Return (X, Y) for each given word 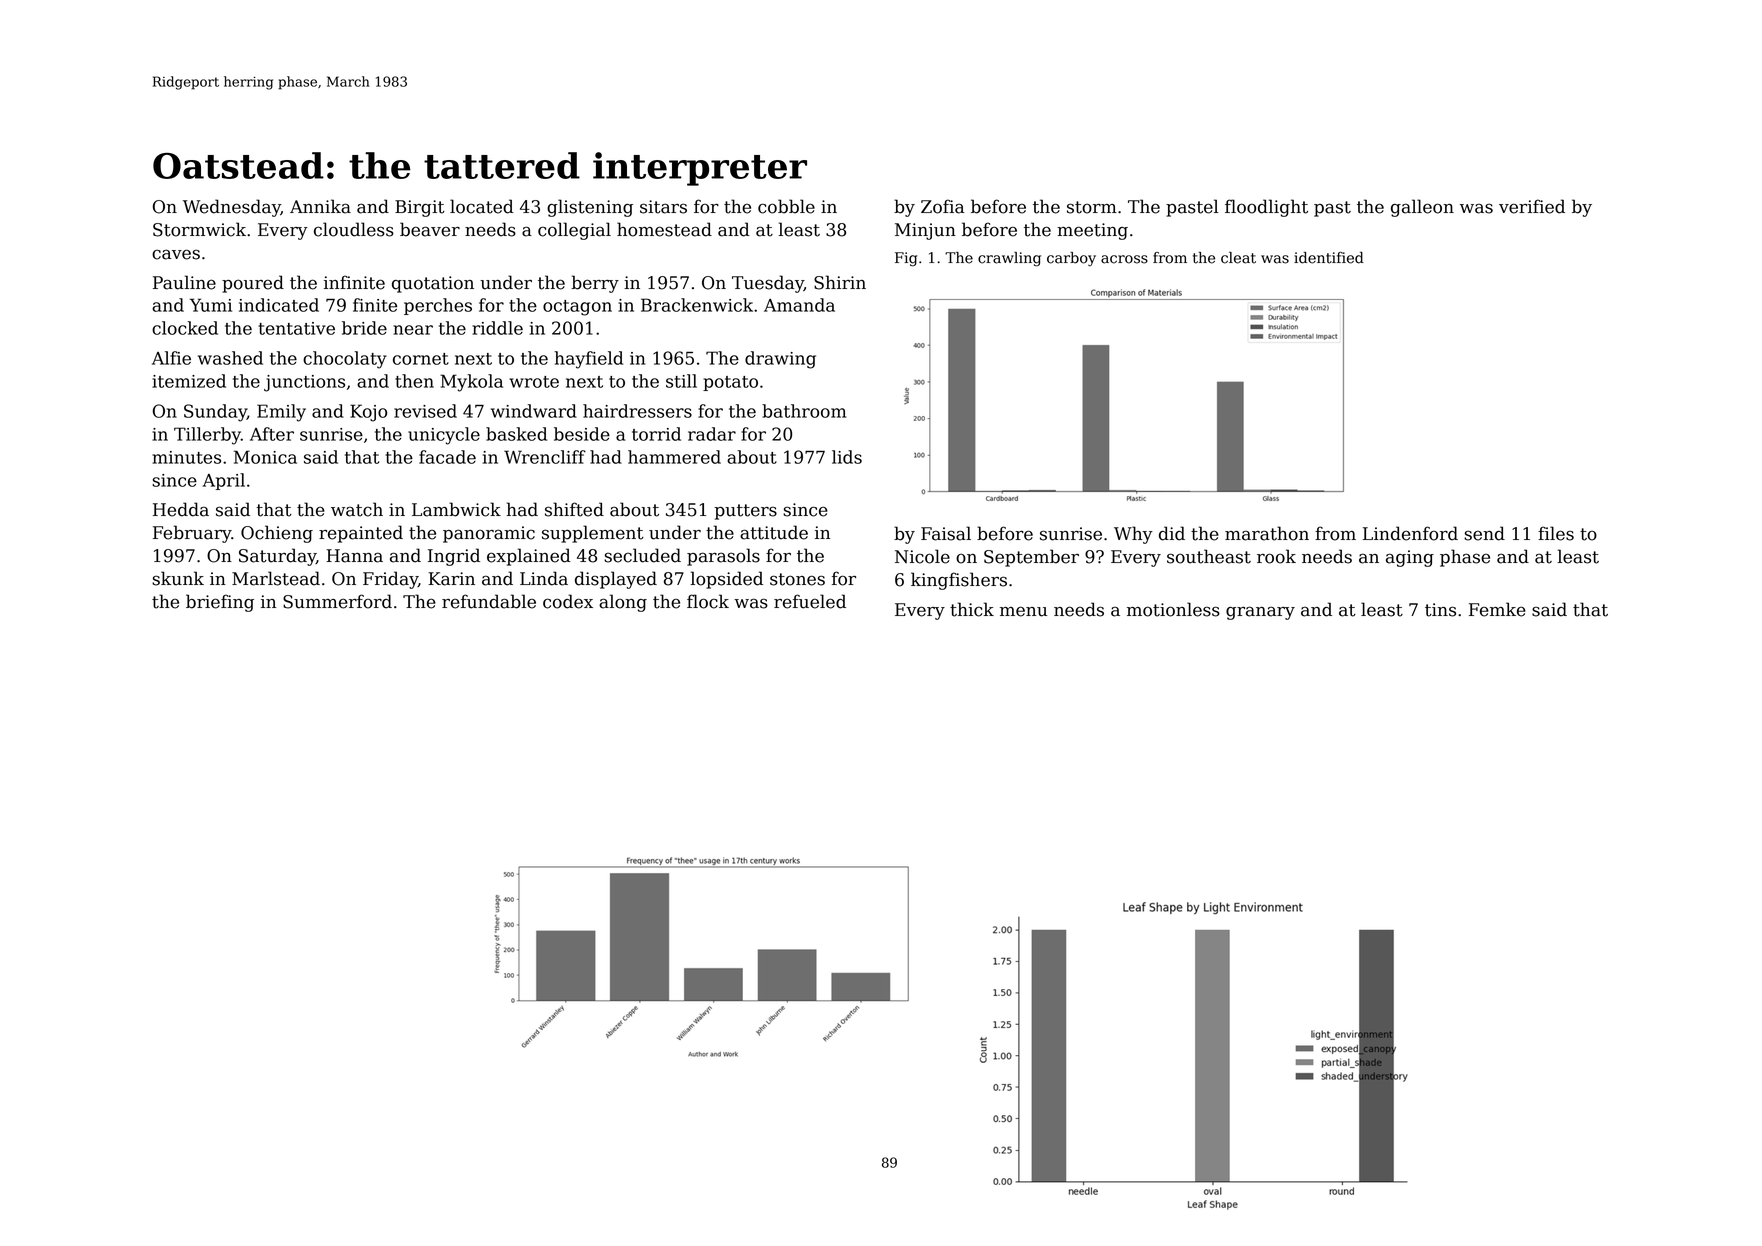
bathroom (804, 411)
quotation (433, 284)
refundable (489, 601)
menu (1023, 611)
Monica (265, 457)
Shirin (840, 282)
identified (1329, 258)
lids (847, 457)
